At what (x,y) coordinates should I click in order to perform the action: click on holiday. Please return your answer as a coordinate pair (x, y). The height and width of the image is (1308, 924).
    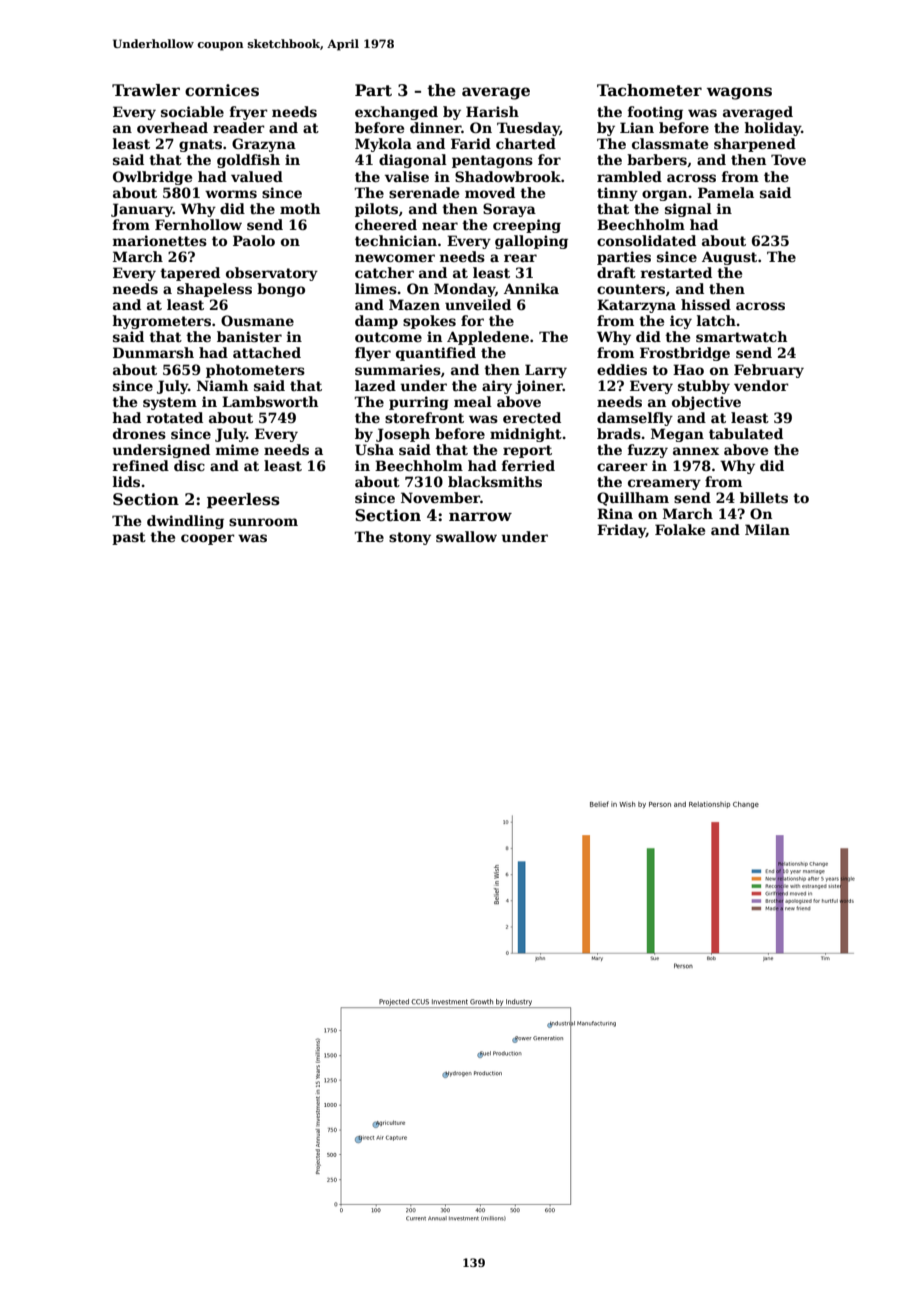
    Looking at the image, I should click on (773, 129).
